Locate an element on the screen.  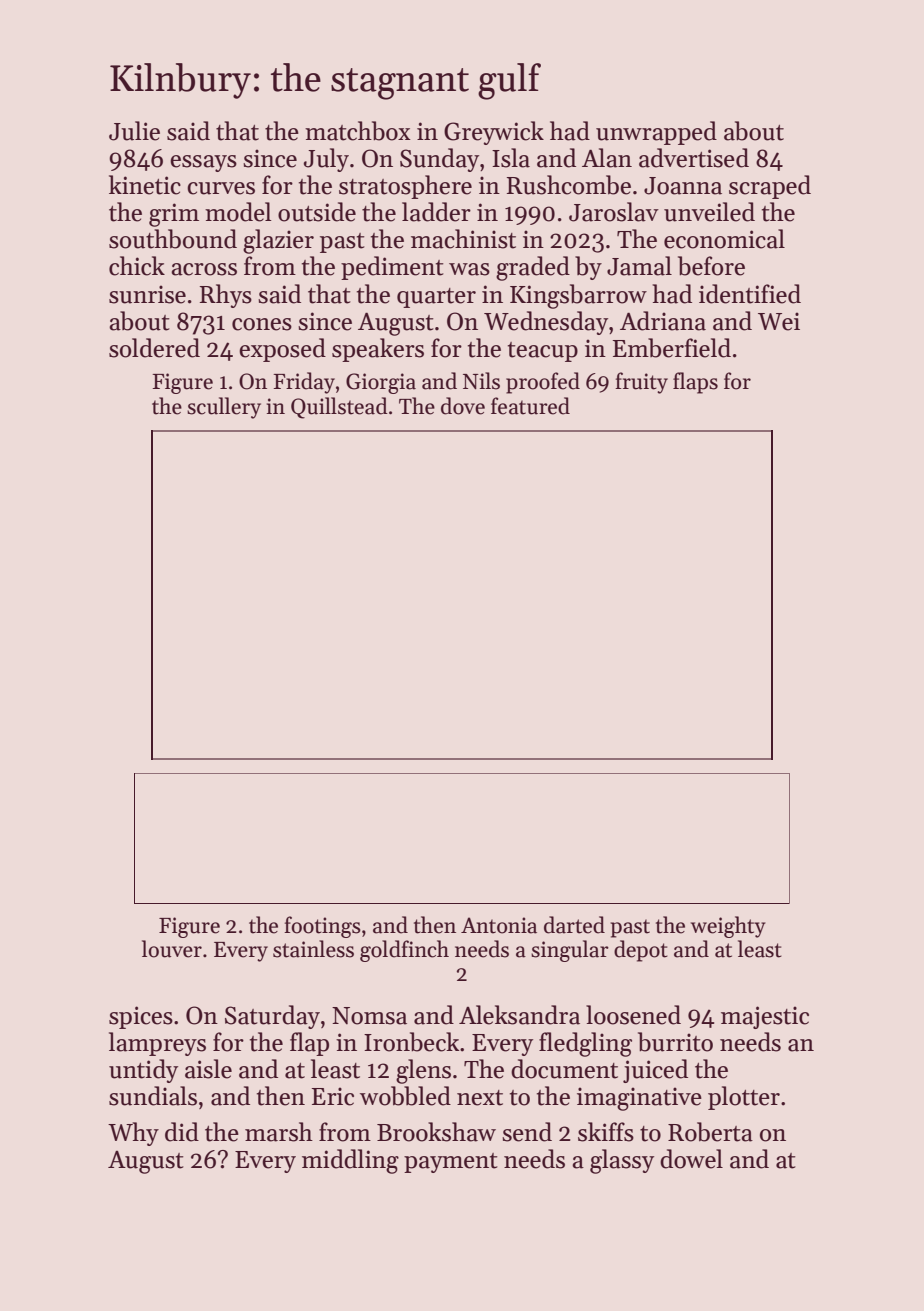
advertised is located at coordinates (694, 158).
